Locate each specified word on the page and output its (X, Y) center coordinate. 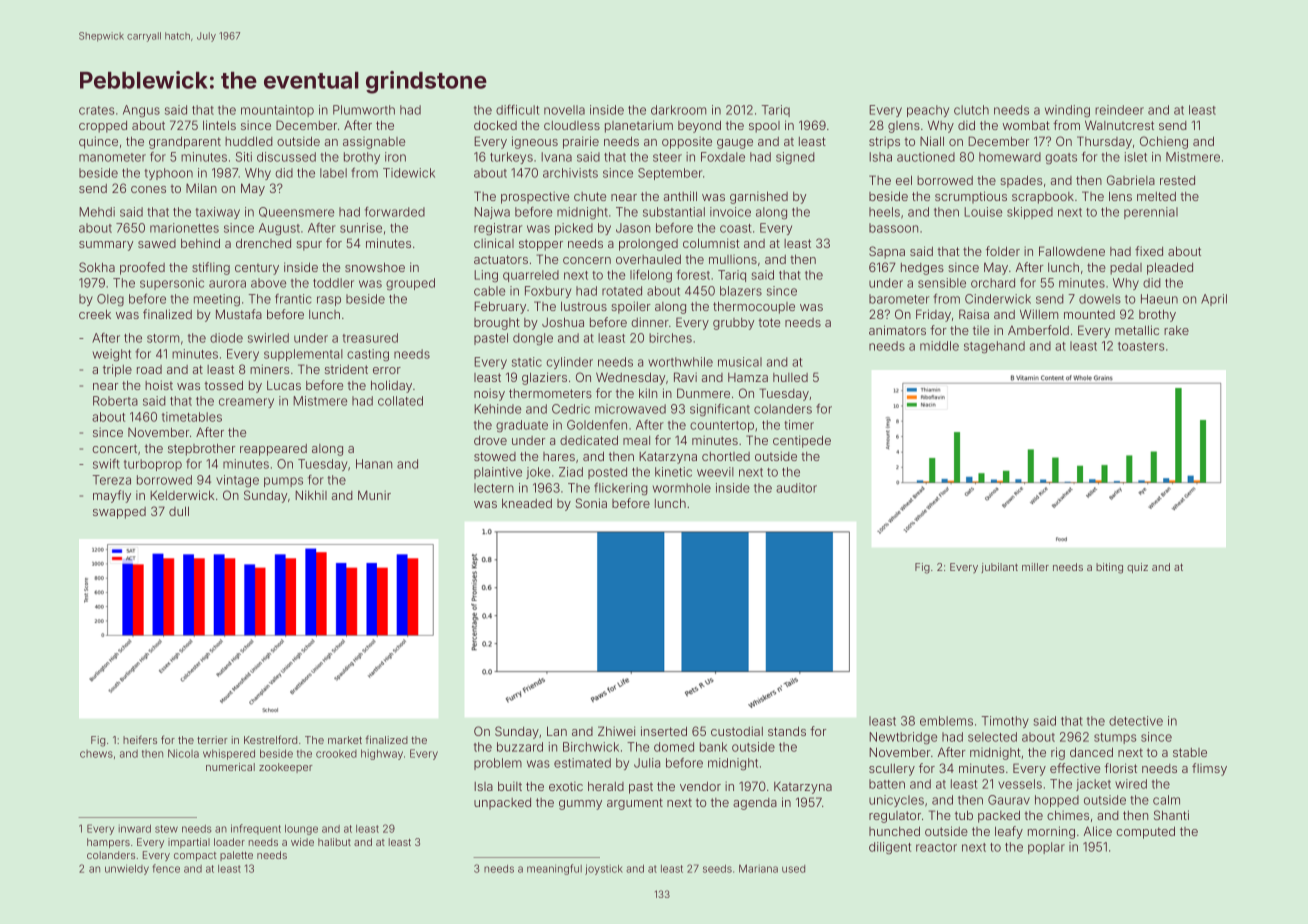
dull (179, 511)
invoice (730, 212)
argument (635, 804)
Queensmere (296, 212)
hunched (894, 831)
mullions (733, 259)
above (268, 283)
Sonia (591, 503)
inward (135, 829)
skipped (1030, 213)
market (345, 740)
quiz (1137, 568)
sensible (942, 283)
